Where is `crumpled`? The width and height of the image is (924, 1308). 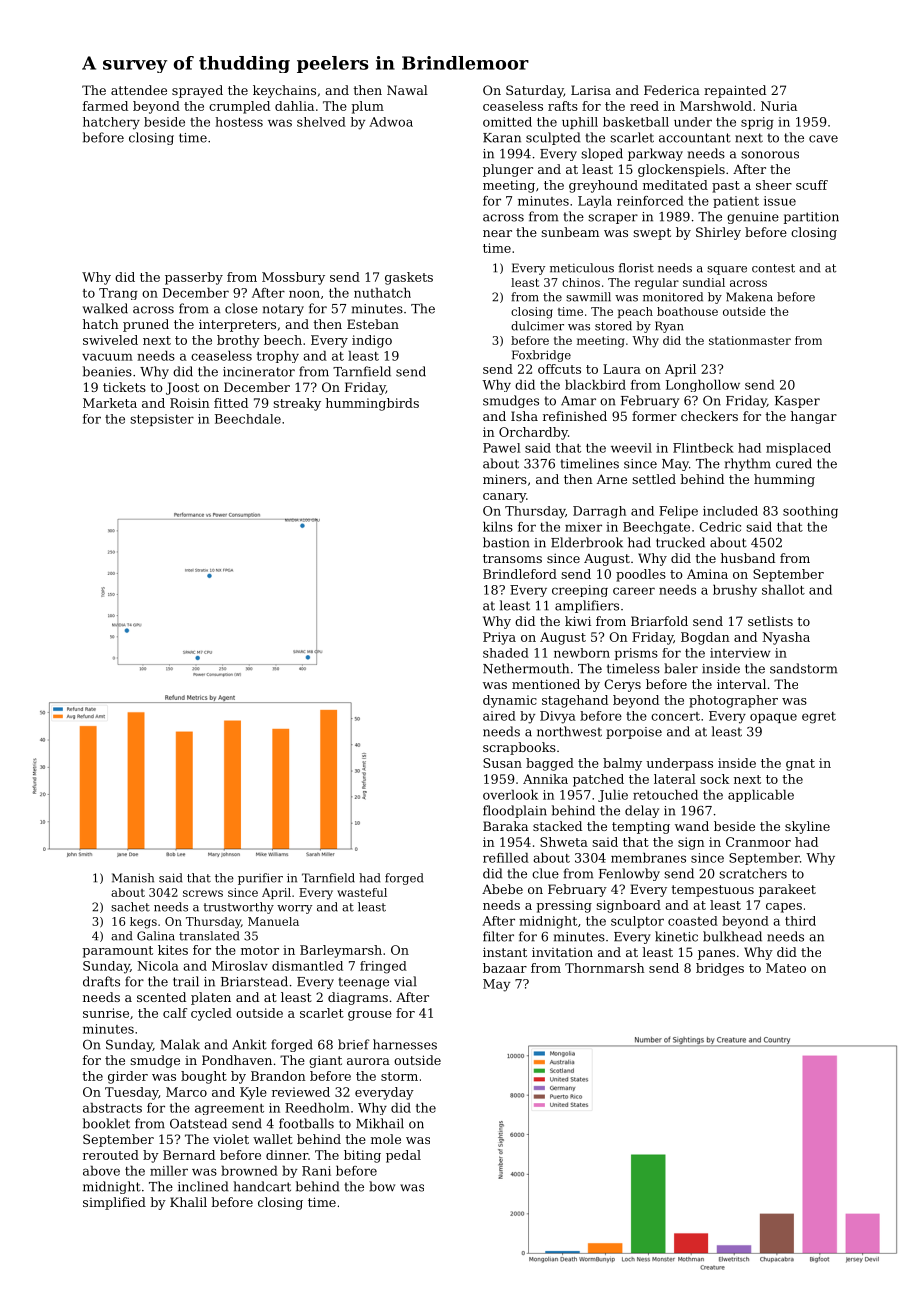
crumpled is located at coordinates (239, 107).
